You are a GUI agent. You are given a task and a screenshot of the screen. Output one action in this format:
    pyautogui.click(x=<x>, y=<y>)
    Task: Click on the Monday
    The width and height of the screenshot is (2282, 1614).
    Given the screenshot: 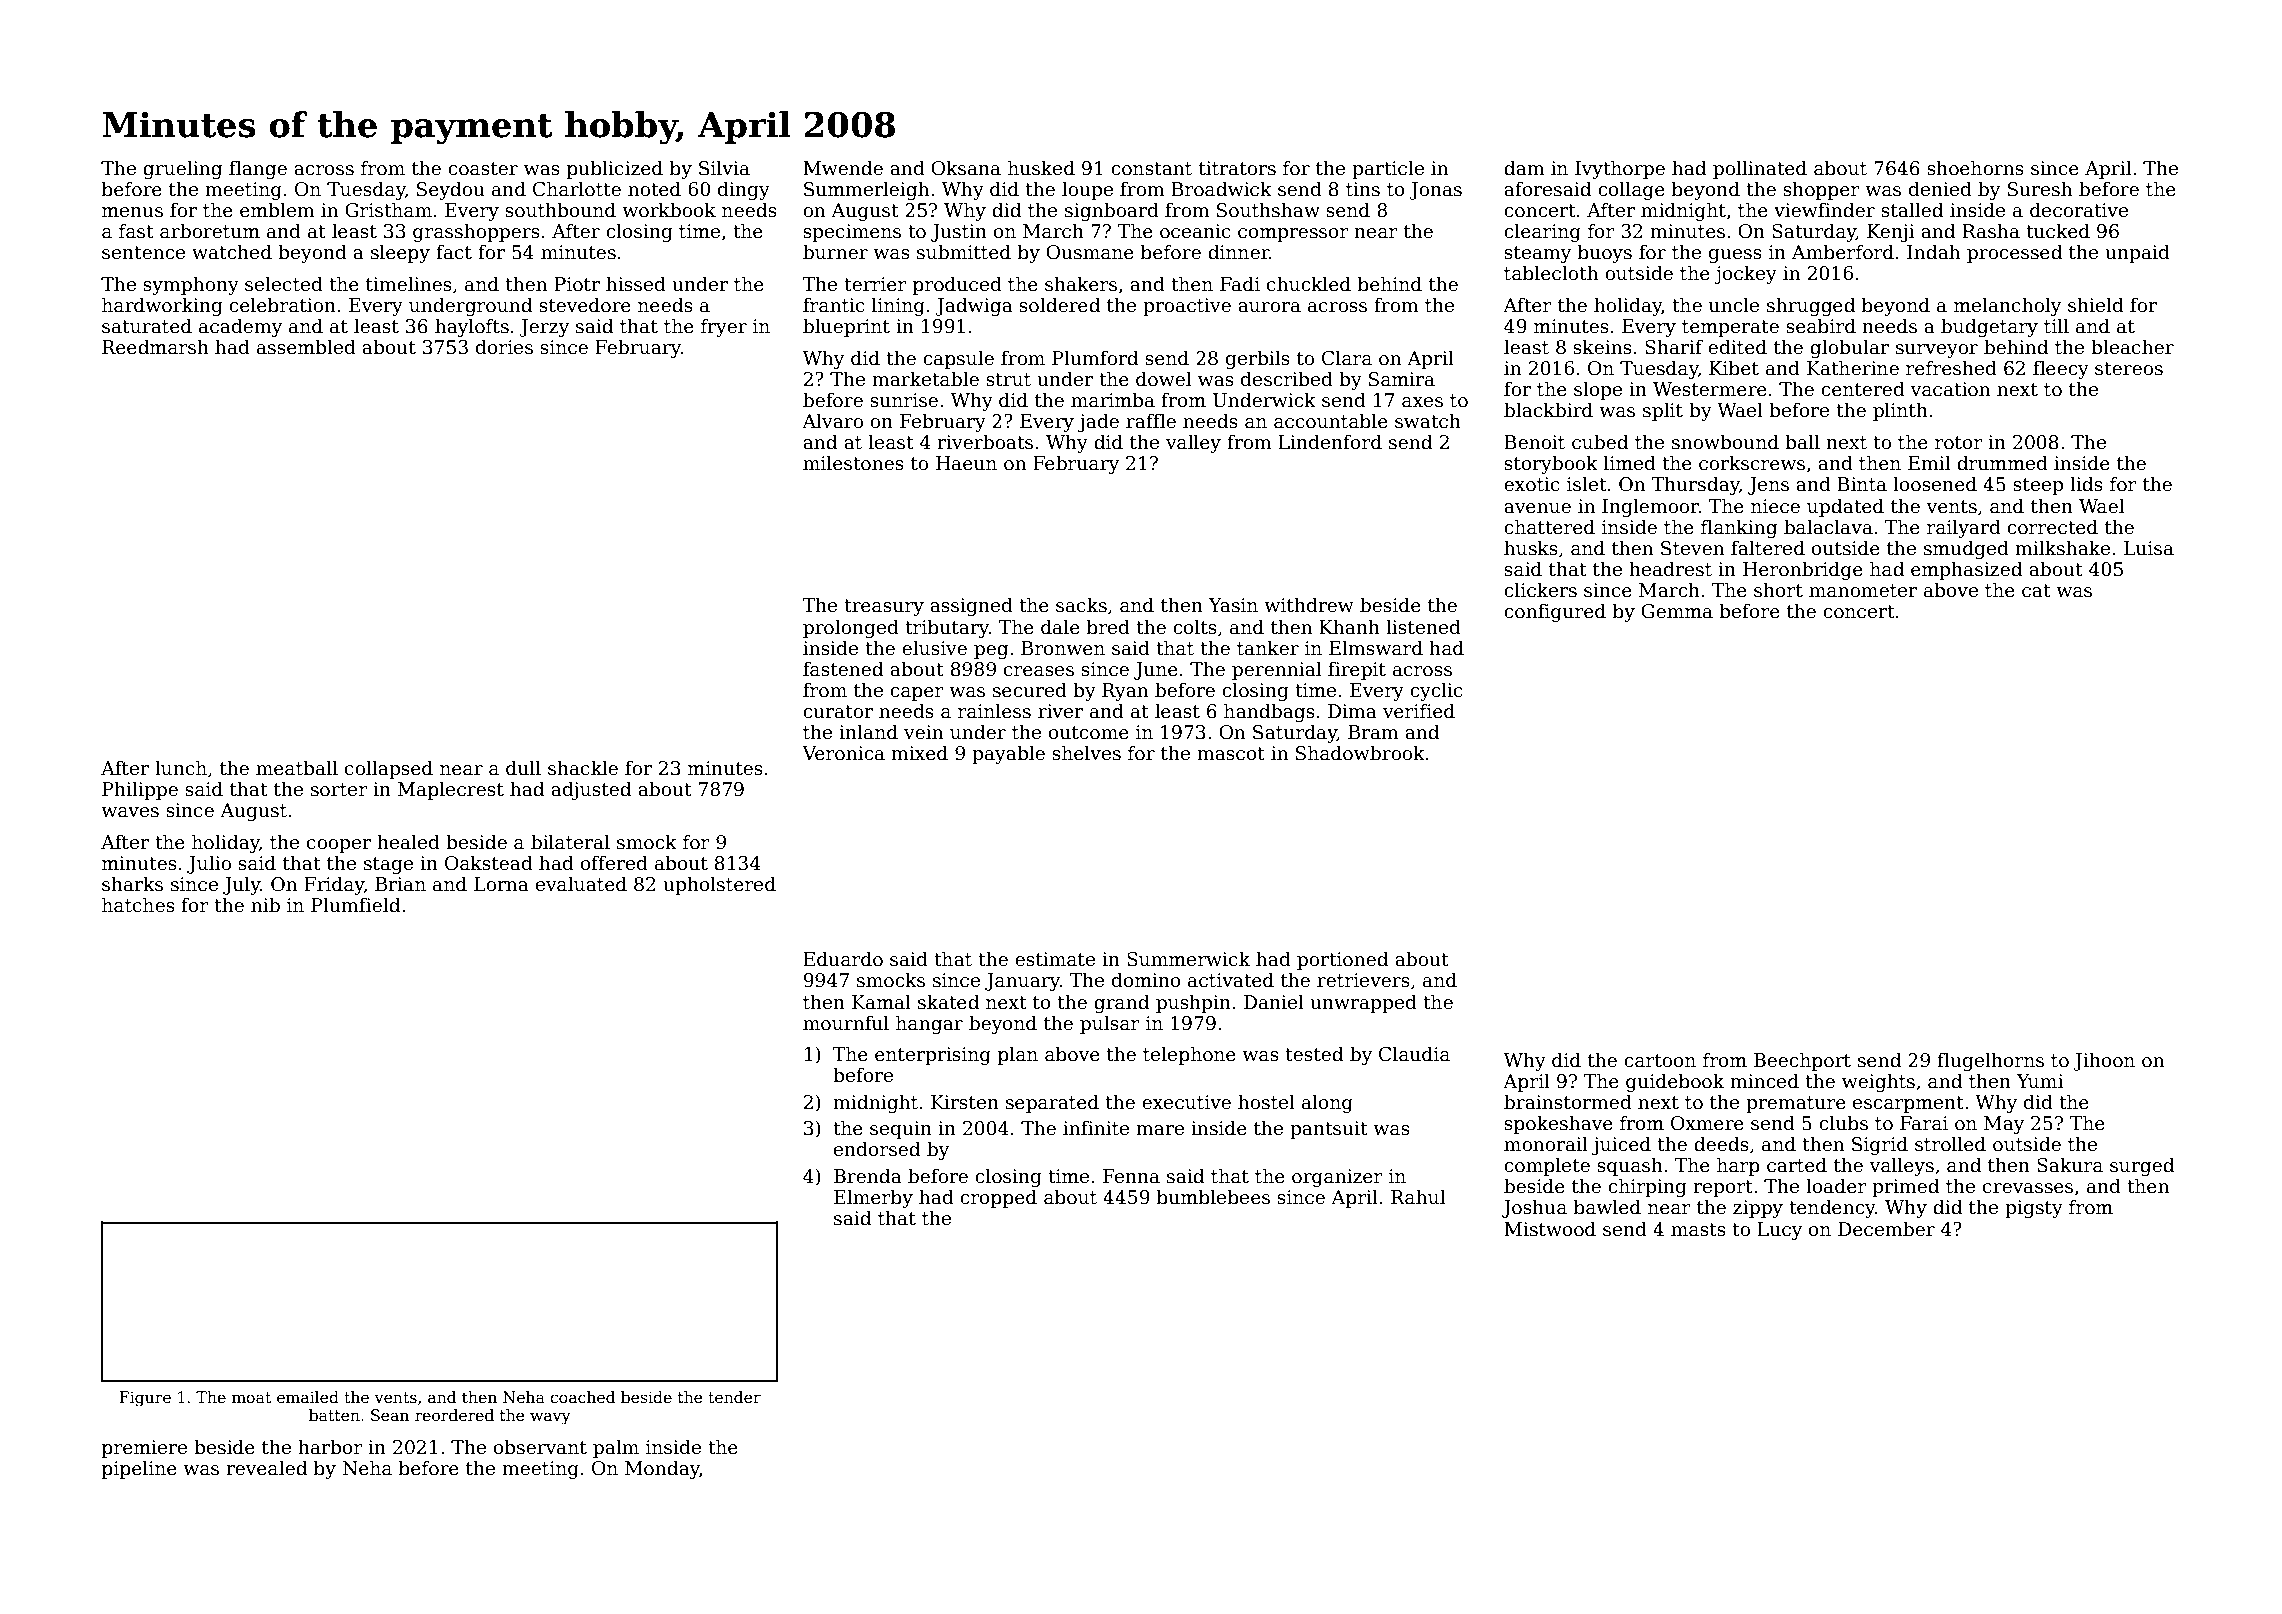 What is the action you would take?
    pyautogui.click(x=662, y=1469)
